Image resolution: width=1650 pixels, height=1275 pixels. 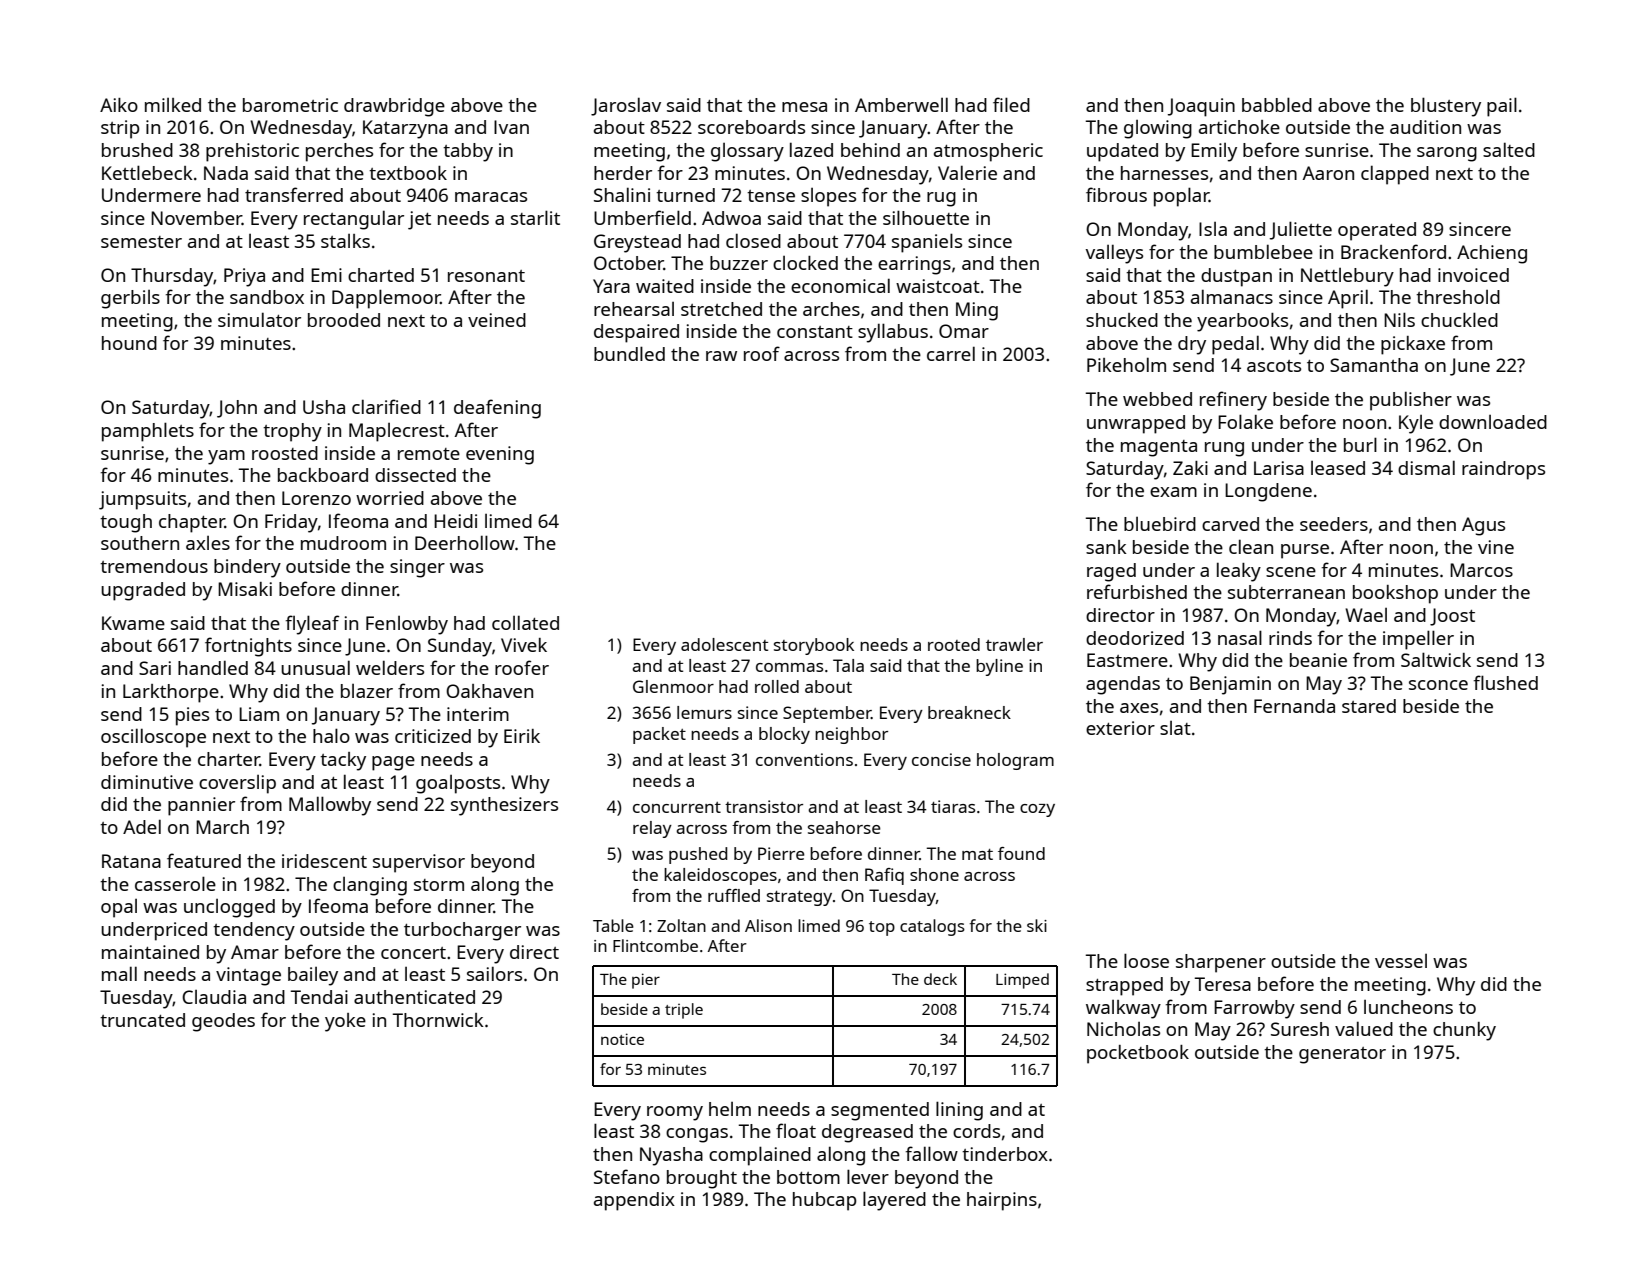 I want to click on vintage, so click(x=248, y=976).
